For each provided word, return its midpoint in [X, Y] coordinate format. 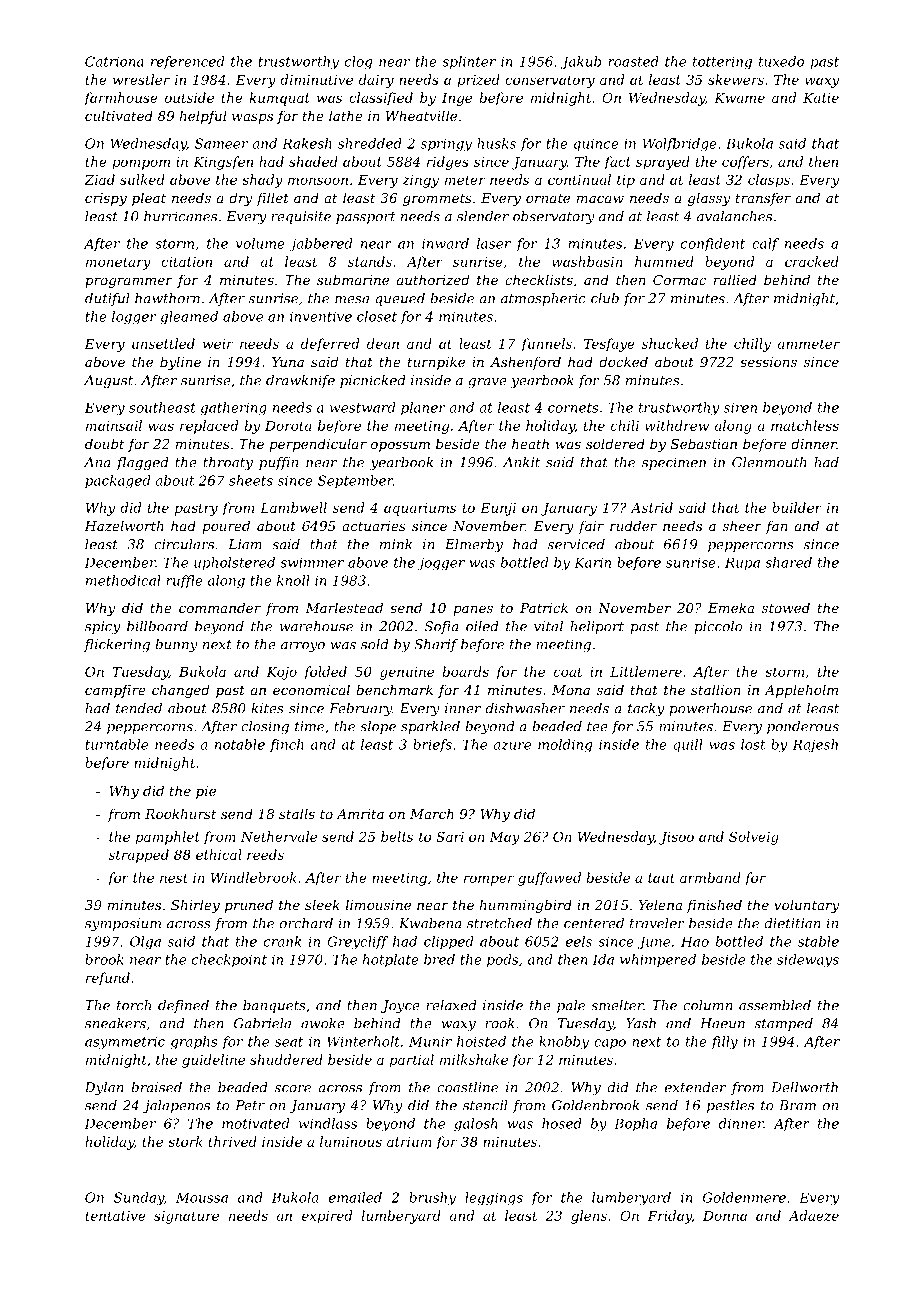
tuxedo [781, 61]
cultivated [119, 115]
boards [465, 671]
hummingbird [526, 906]
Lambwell [293, 507]
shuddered [286, 1059]
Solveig [754, 838]
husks [496, 143]
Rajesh [815, 746]
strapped [139, 856]
